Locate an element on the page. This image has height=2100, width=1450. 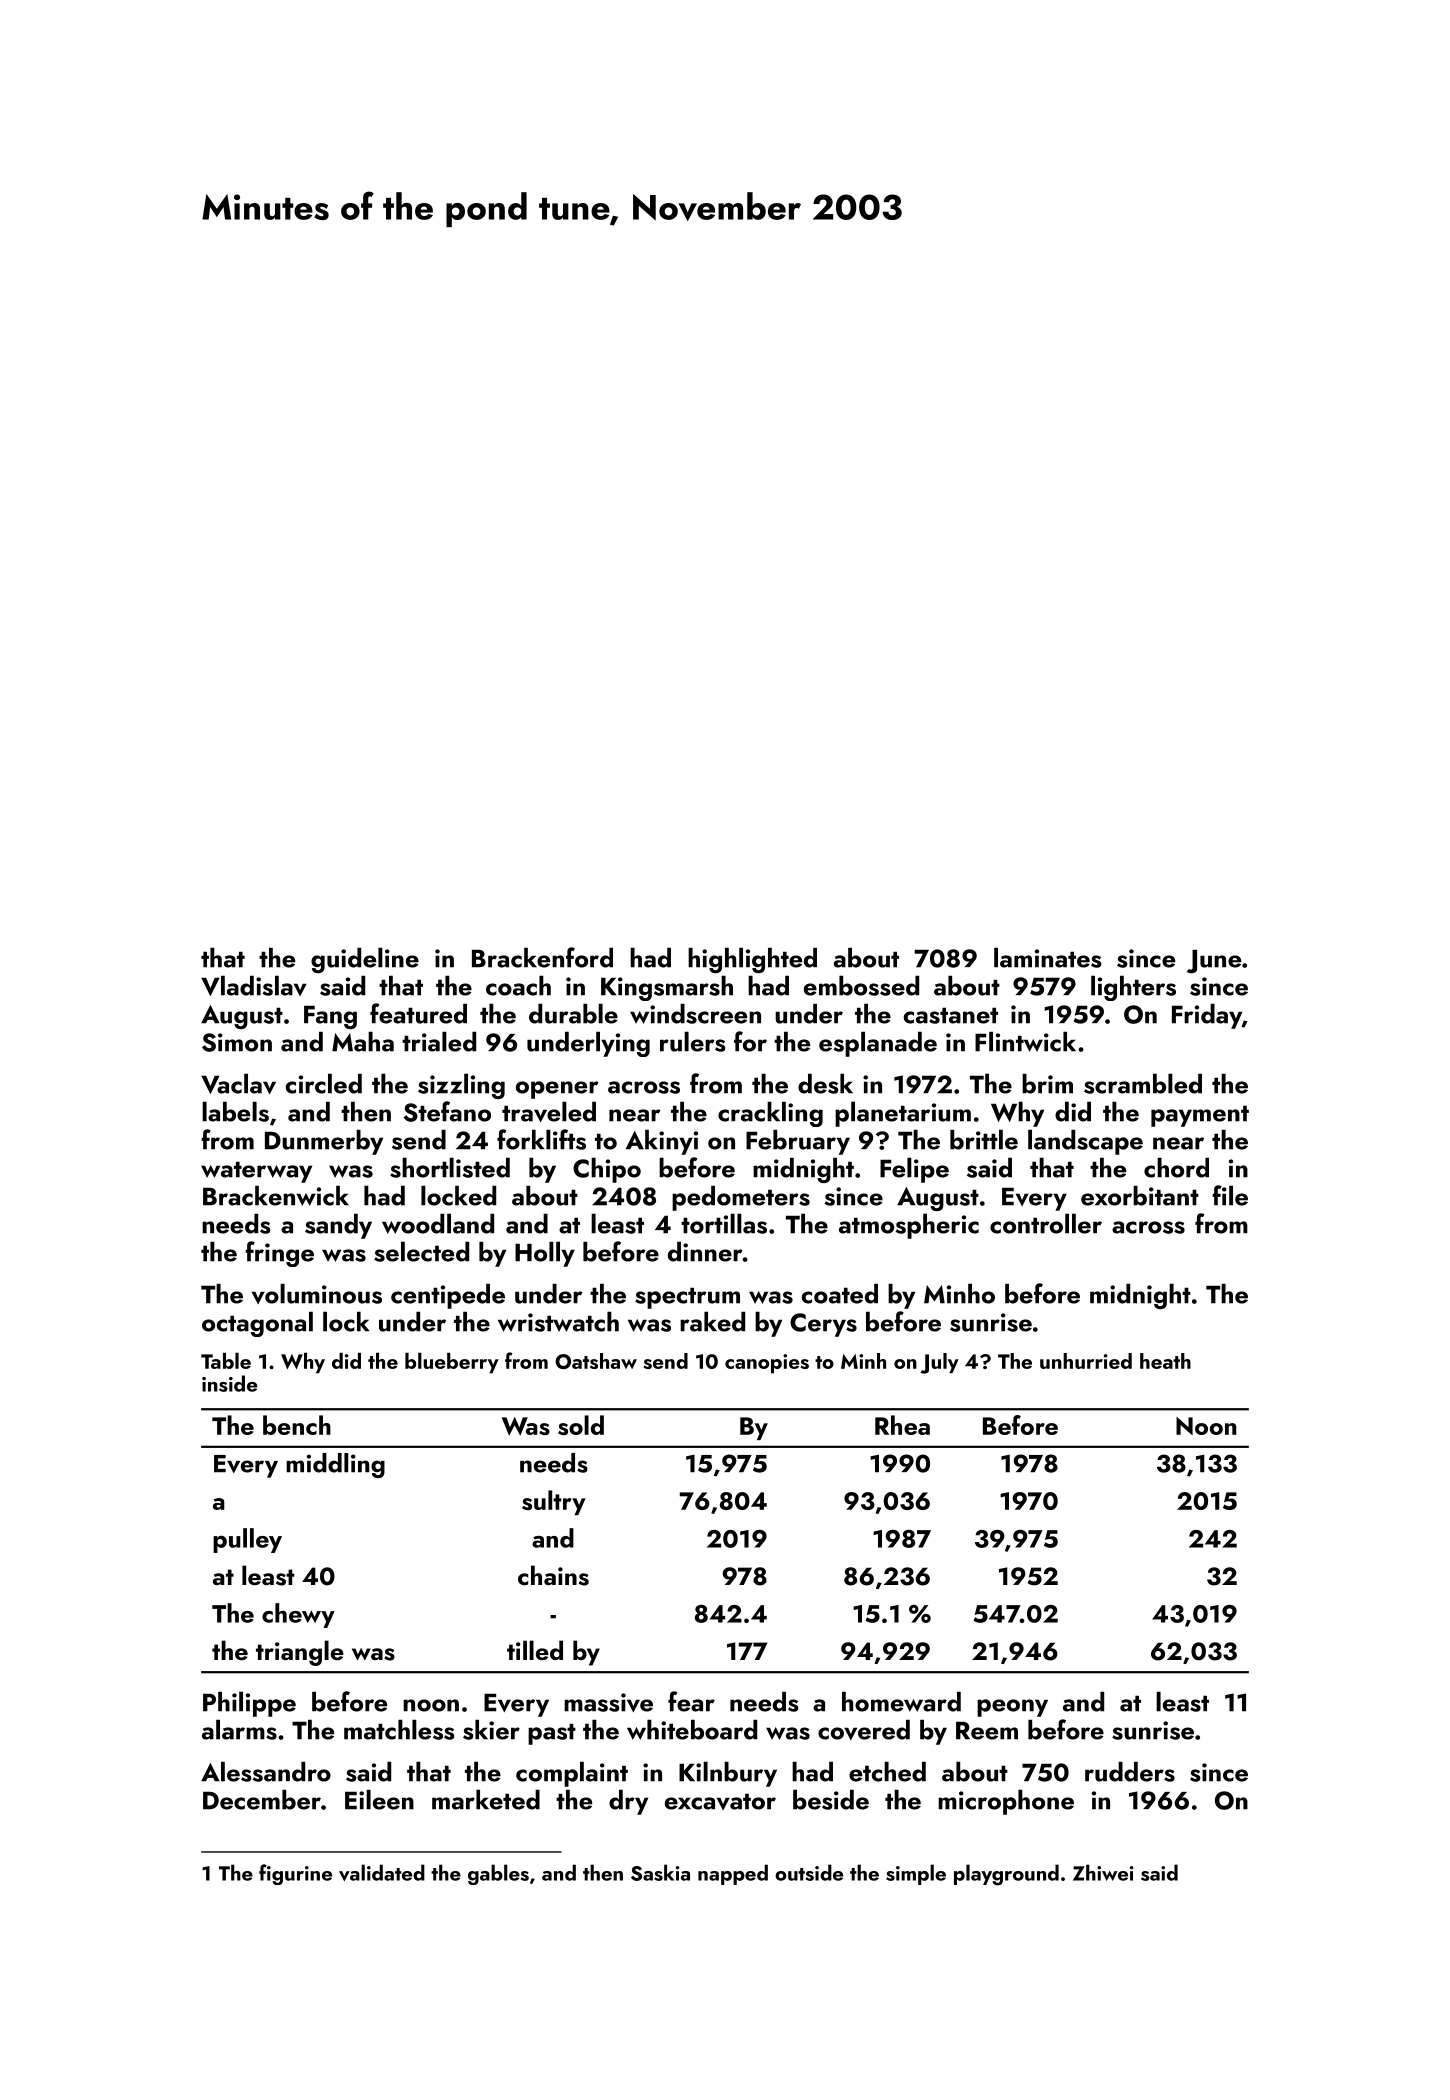
desk is located at coordinates (825, 1083).
